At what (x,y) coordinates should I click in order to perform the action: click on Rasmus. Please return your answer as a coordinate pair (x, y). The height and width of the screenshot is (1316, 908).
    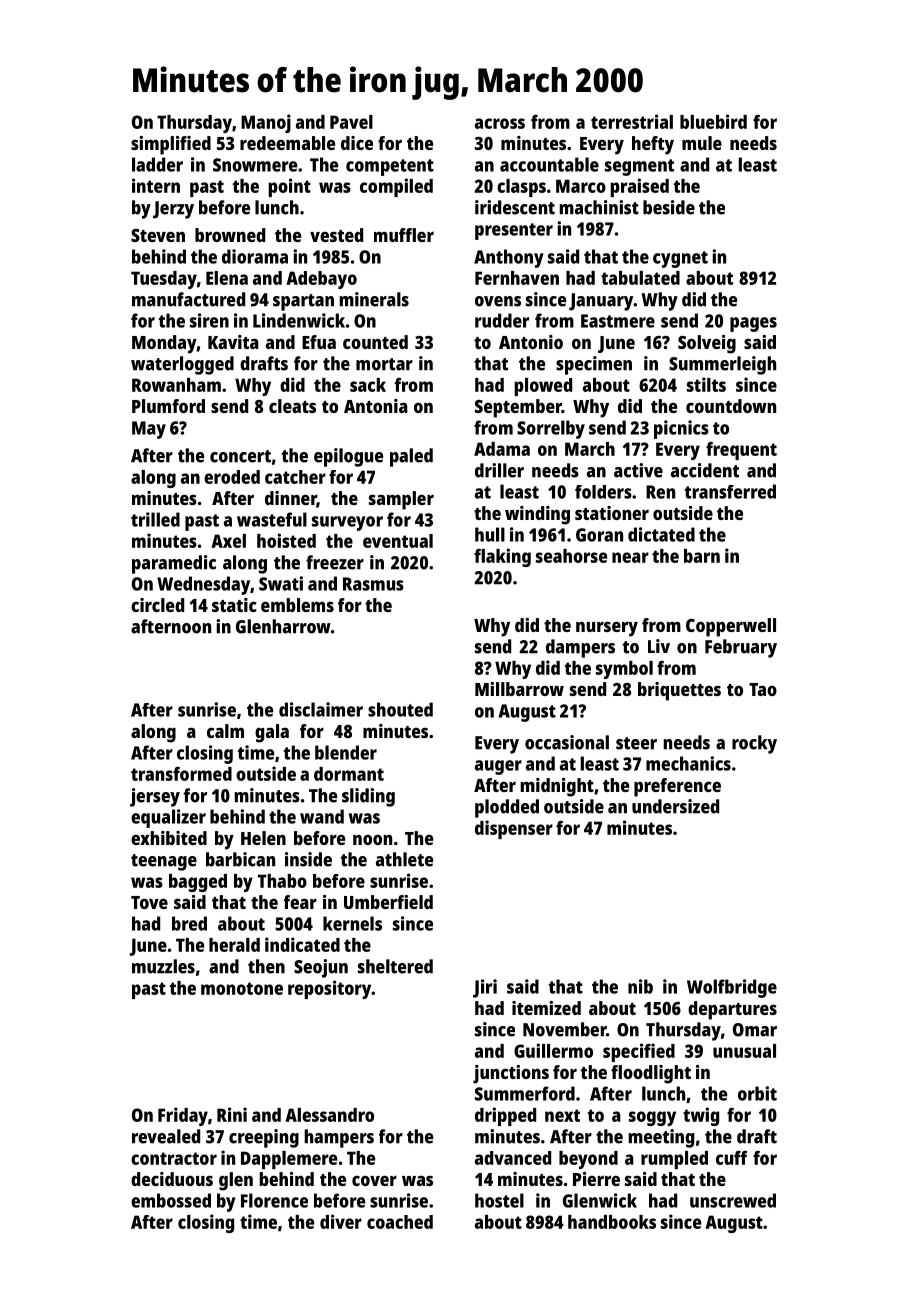
    Looking at the image, I should click on (373, 584).
